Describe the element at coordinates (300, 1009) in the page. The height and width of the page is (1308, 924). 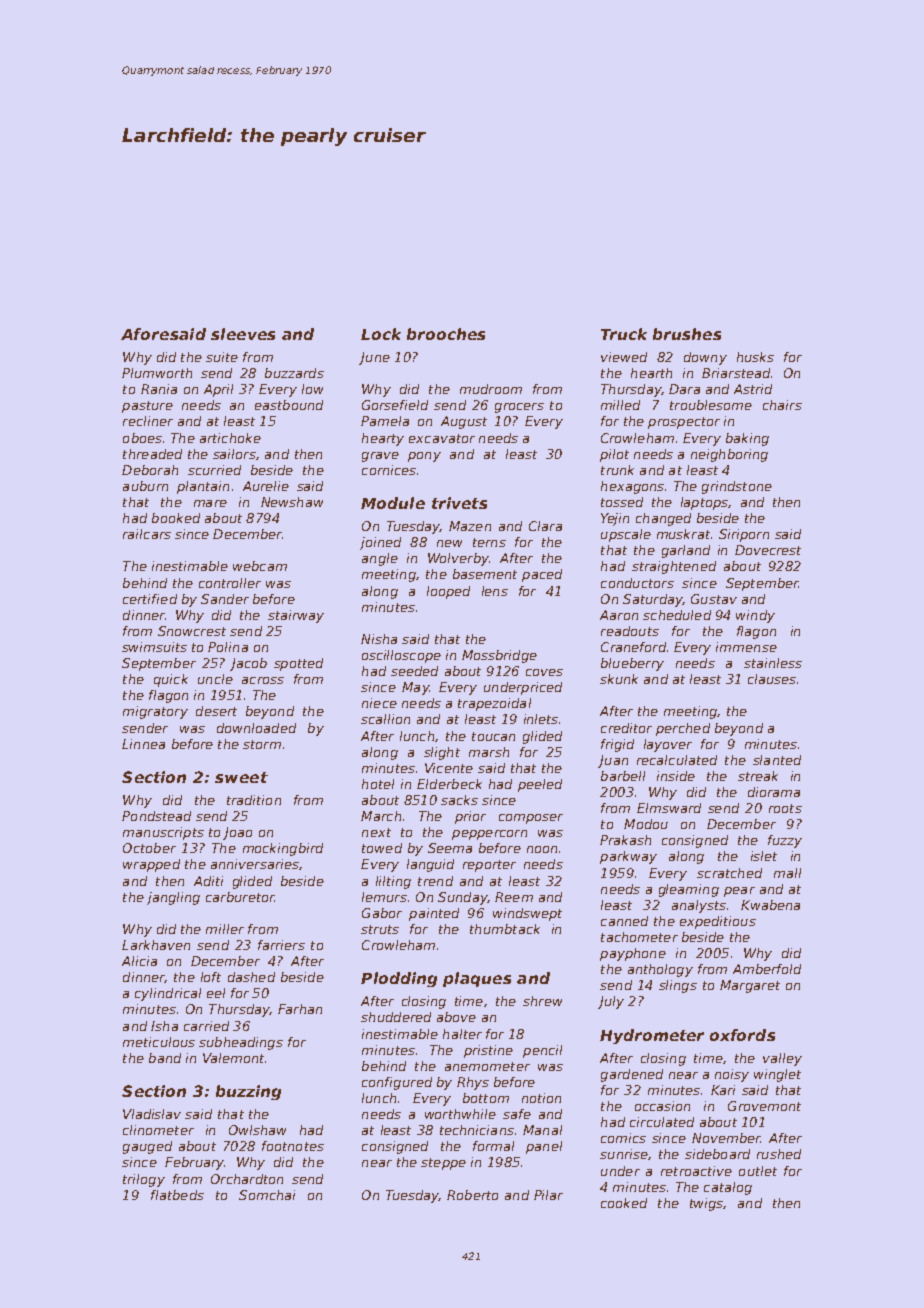
I see `Farhan` at that location.
